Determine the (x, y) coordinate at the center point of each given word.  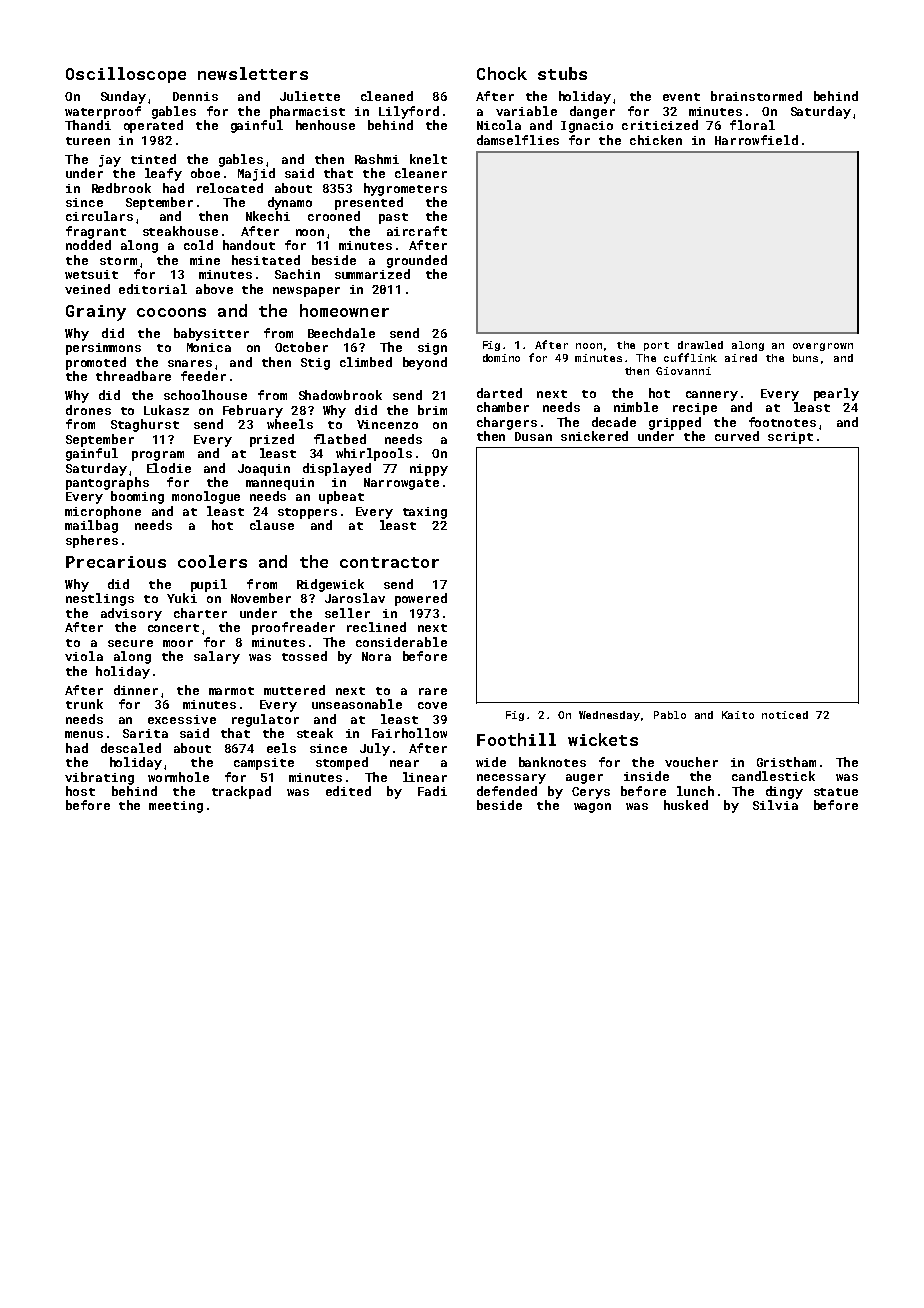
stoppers (307, 513)
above (214, 289)
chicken (656, 140)
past (393, 218)
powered (421, 599)
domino (501, 358)
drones (88, 410)
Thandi (88, 125)
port (656, 346)
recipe (695, 409)
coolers (212, 561)
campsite (264, 764)
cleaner (421, 173)
